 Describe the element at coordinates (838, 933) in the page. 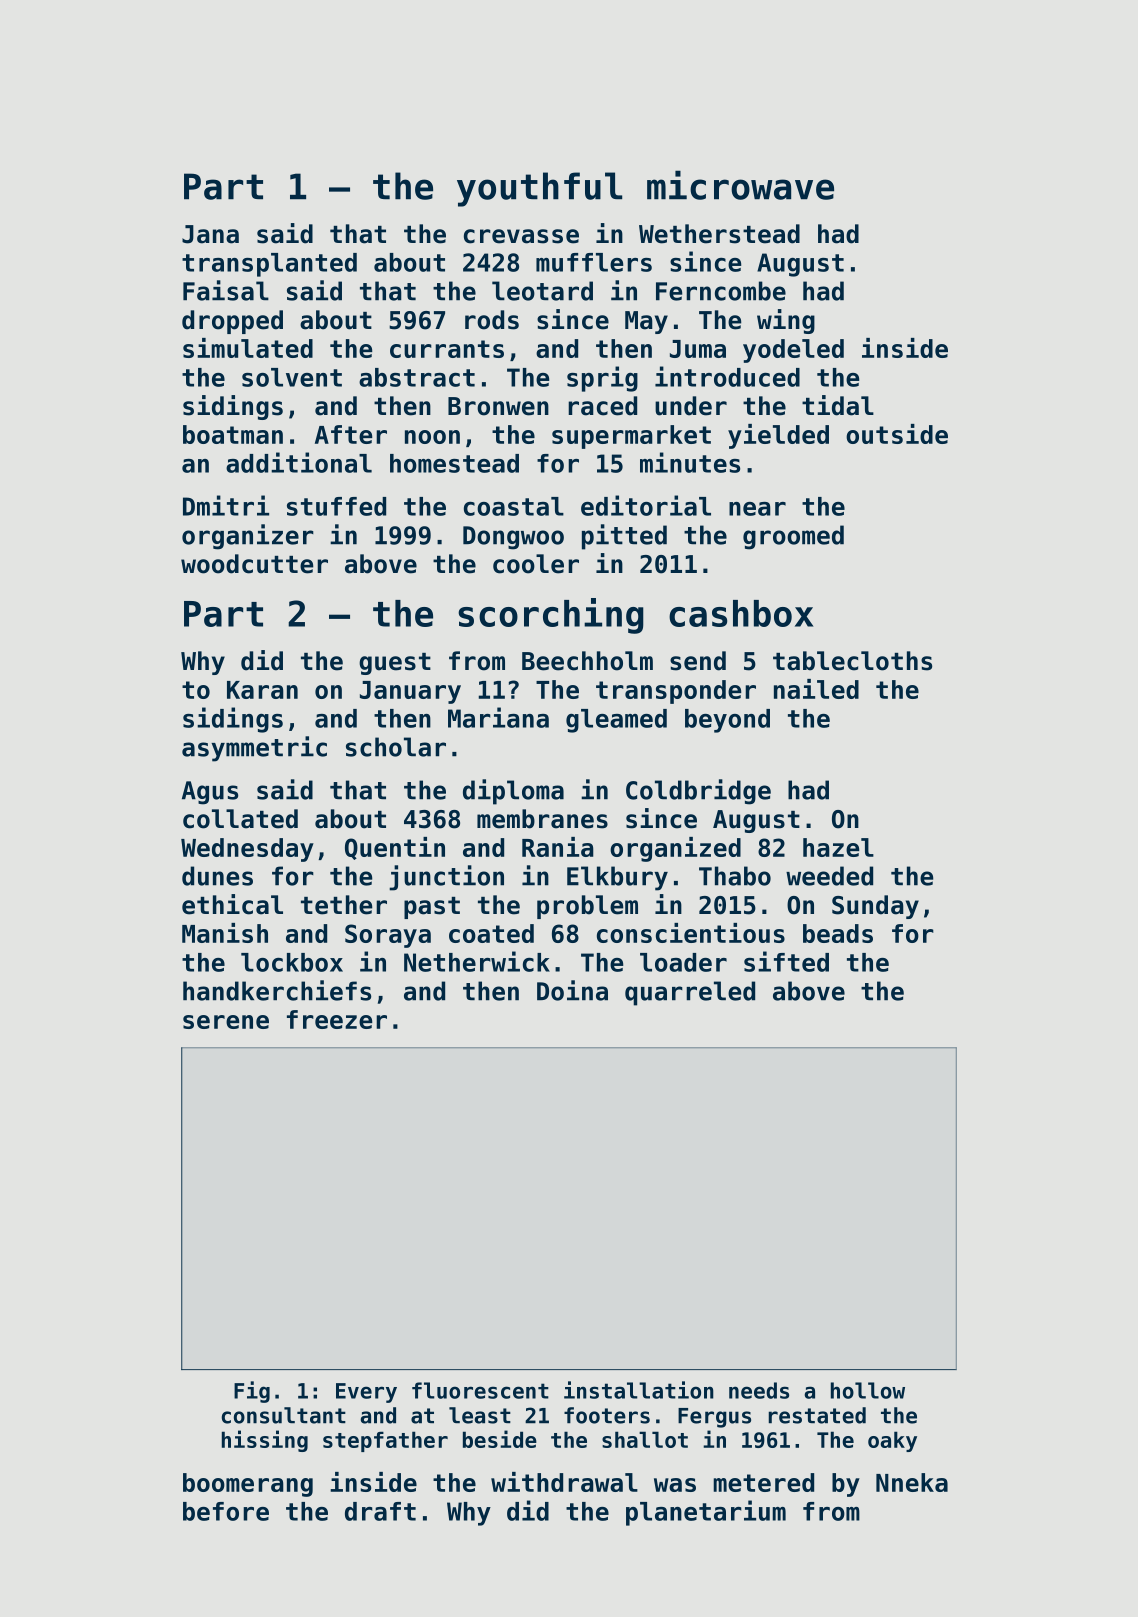

I see `beads` at that location.
